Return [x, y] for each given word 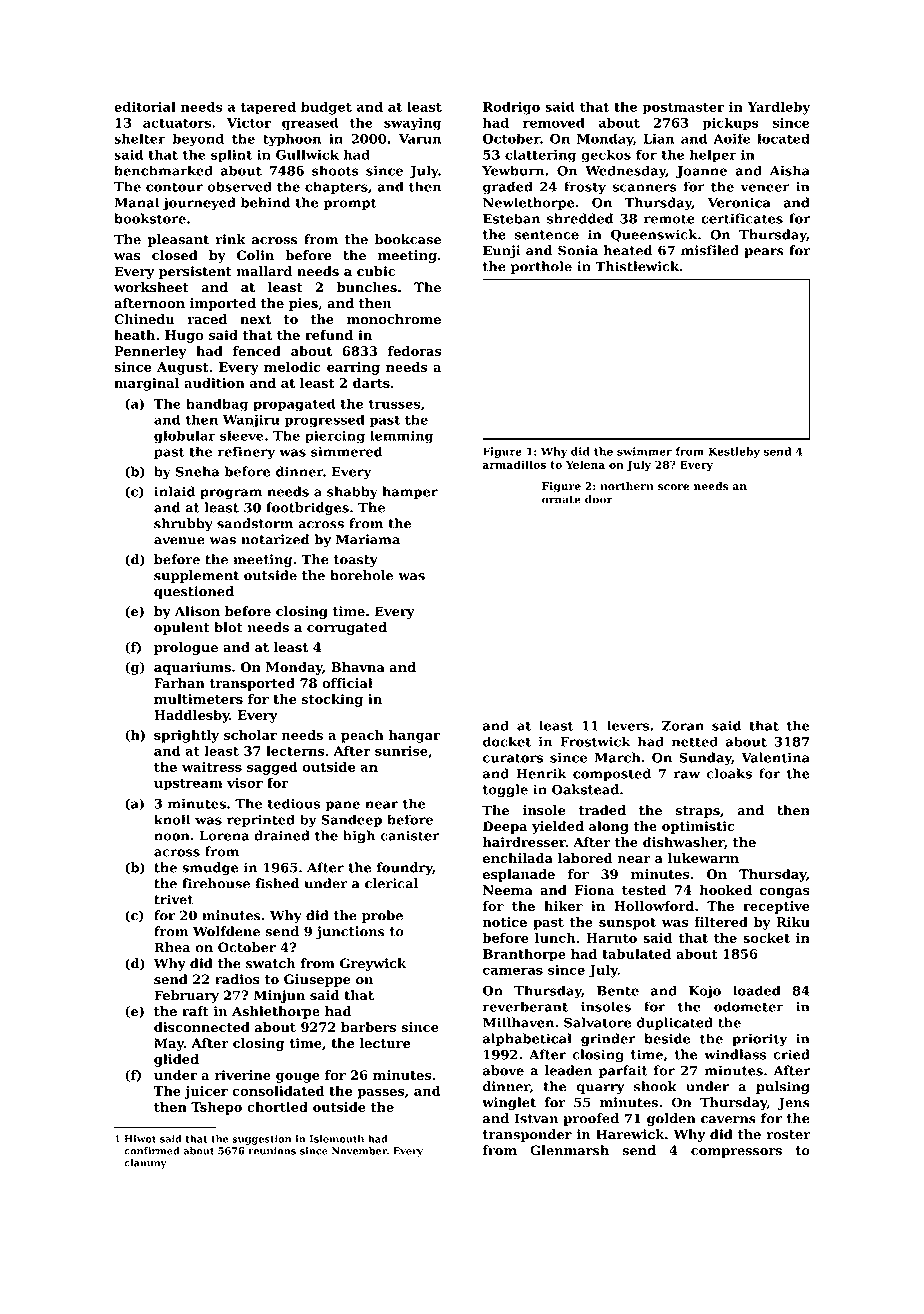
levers [628, 725]
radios [237, 979]
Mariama [368, 539]
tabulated [636, 954]
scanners [644, 188]
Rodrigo [511, 108]
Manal [136, 202]
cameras [513, 971]
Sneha [197, 471]
